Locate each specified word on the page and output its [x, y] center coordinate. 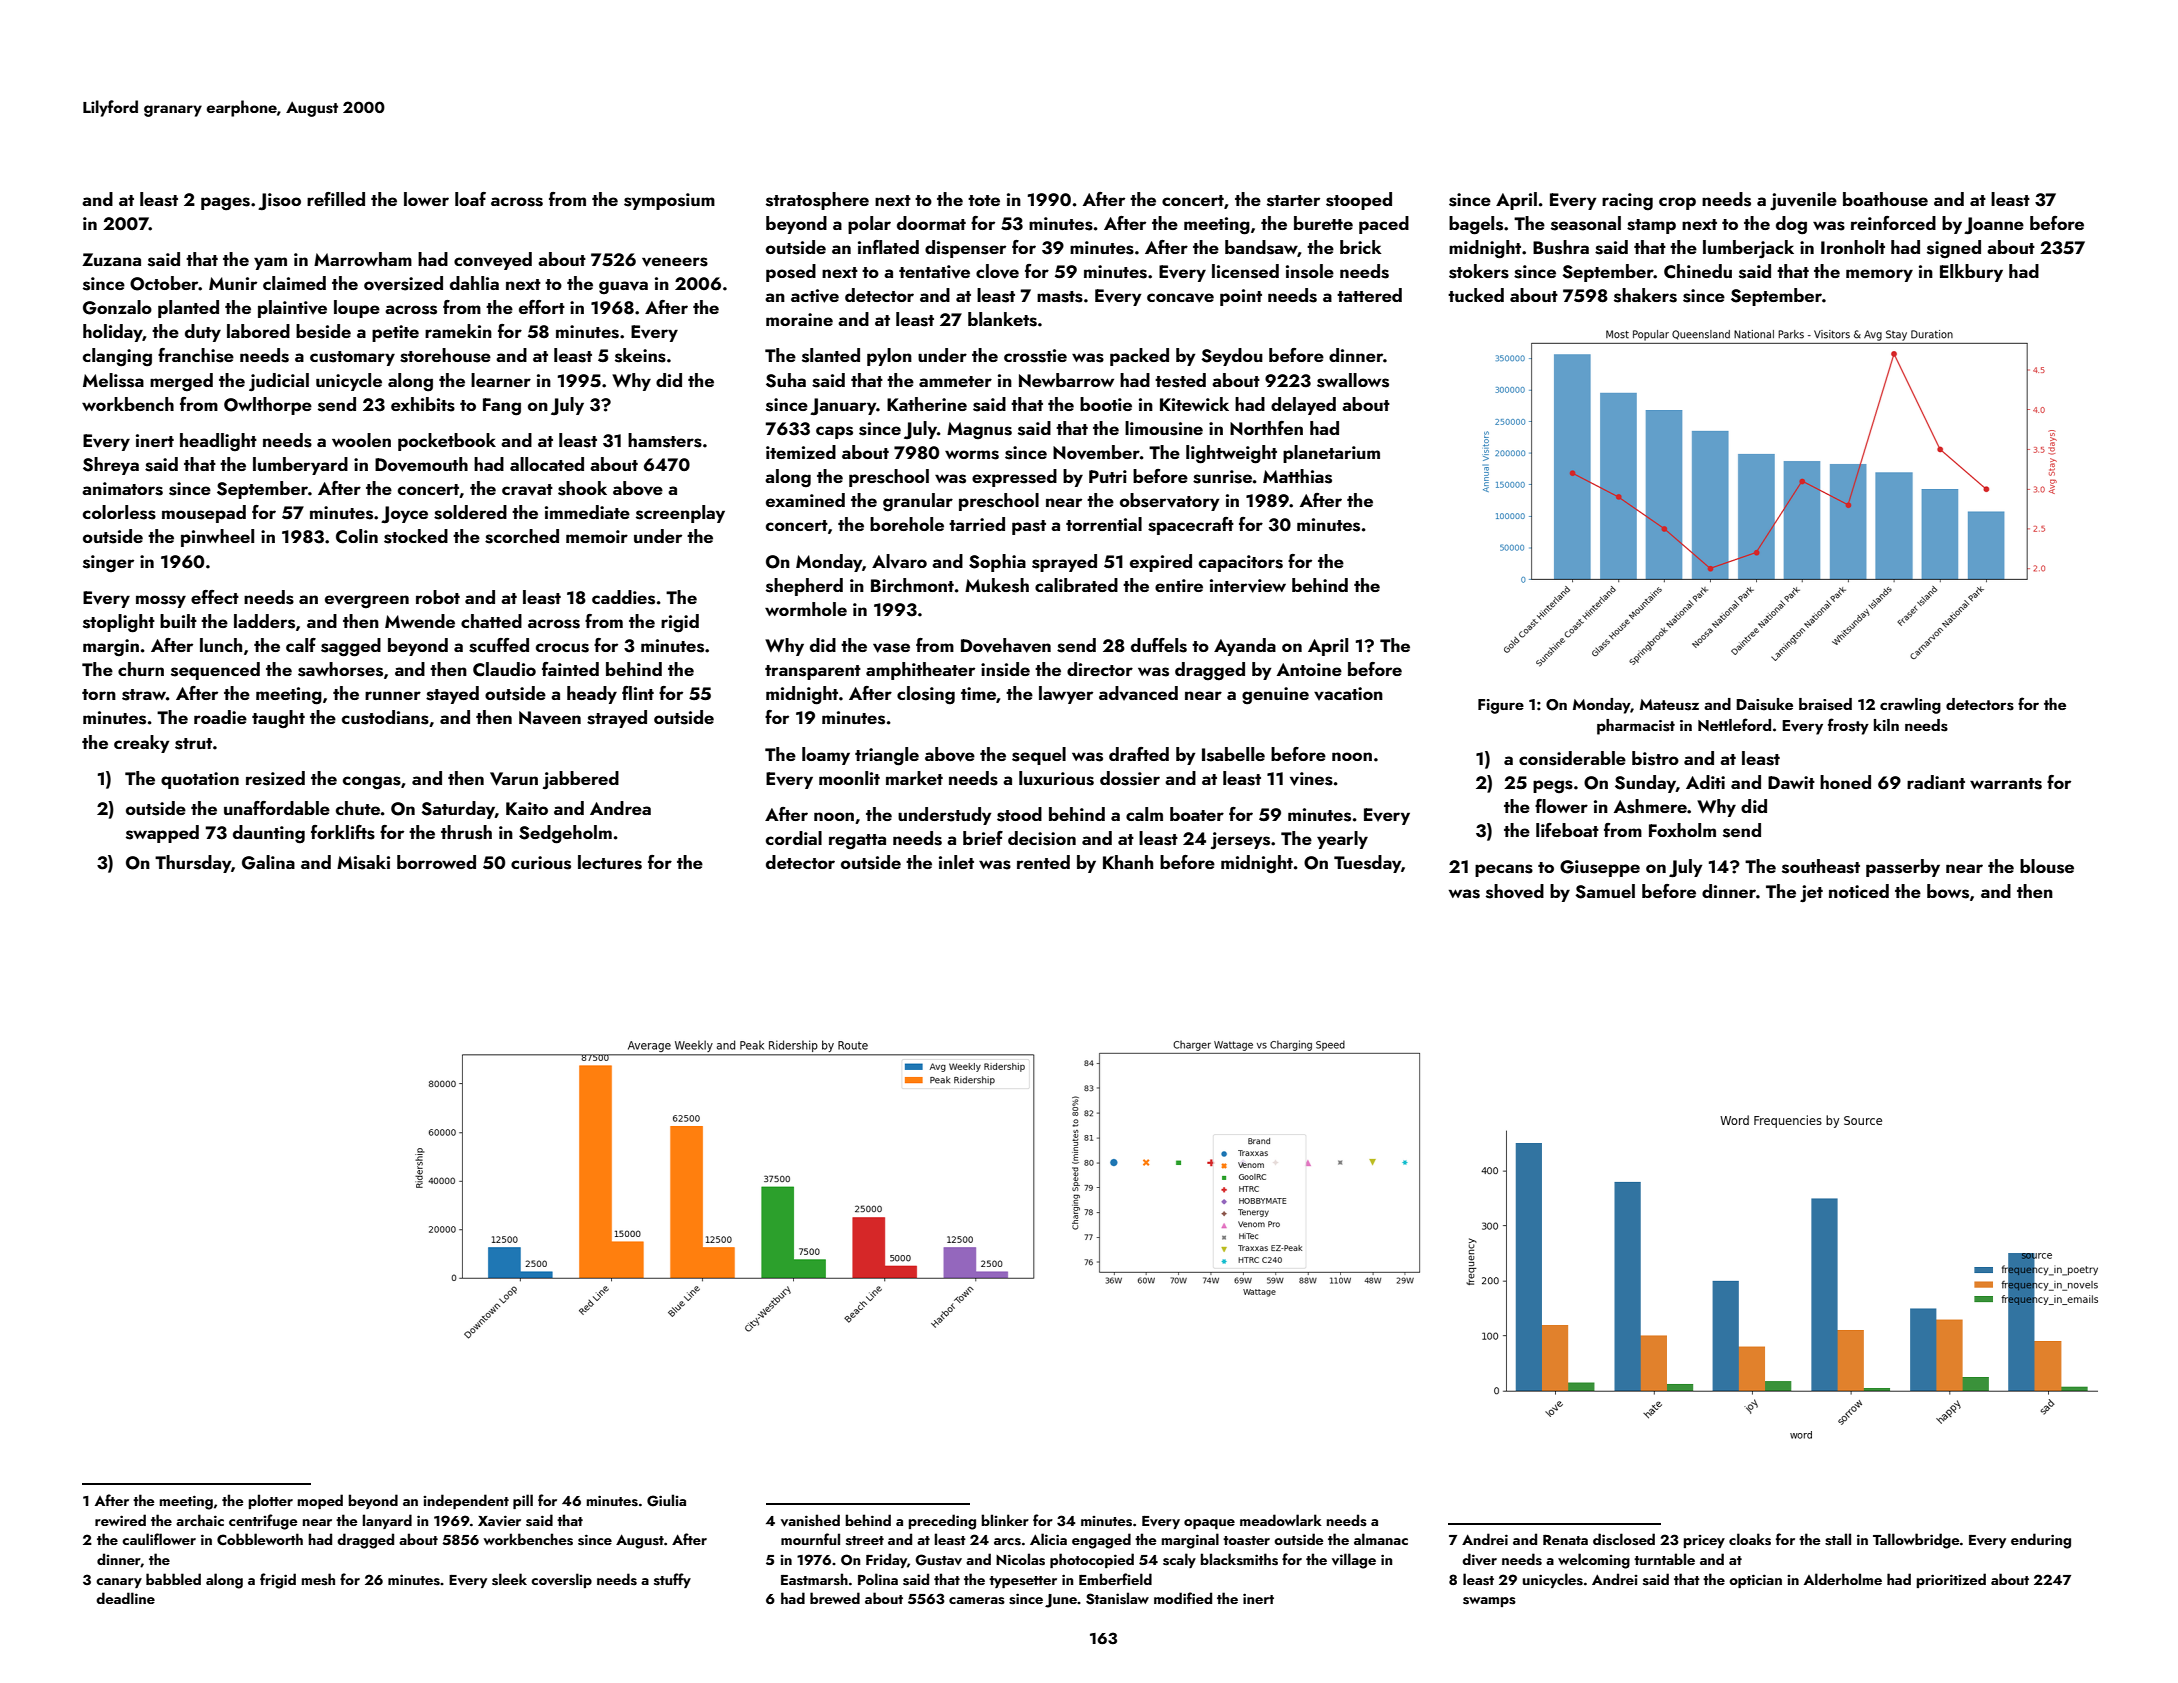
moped [320, 1501]
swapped [162, 834]
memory [1879, 275]
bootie [1106, 404]
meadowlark [1281, 1520]
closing [926, 695]
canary [119, 1583]
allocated [547, 464]
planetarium [1331, 454]
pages [225, 204]
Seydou [1232, 357]
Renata [1565, 1539]
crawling [1910, 706]
